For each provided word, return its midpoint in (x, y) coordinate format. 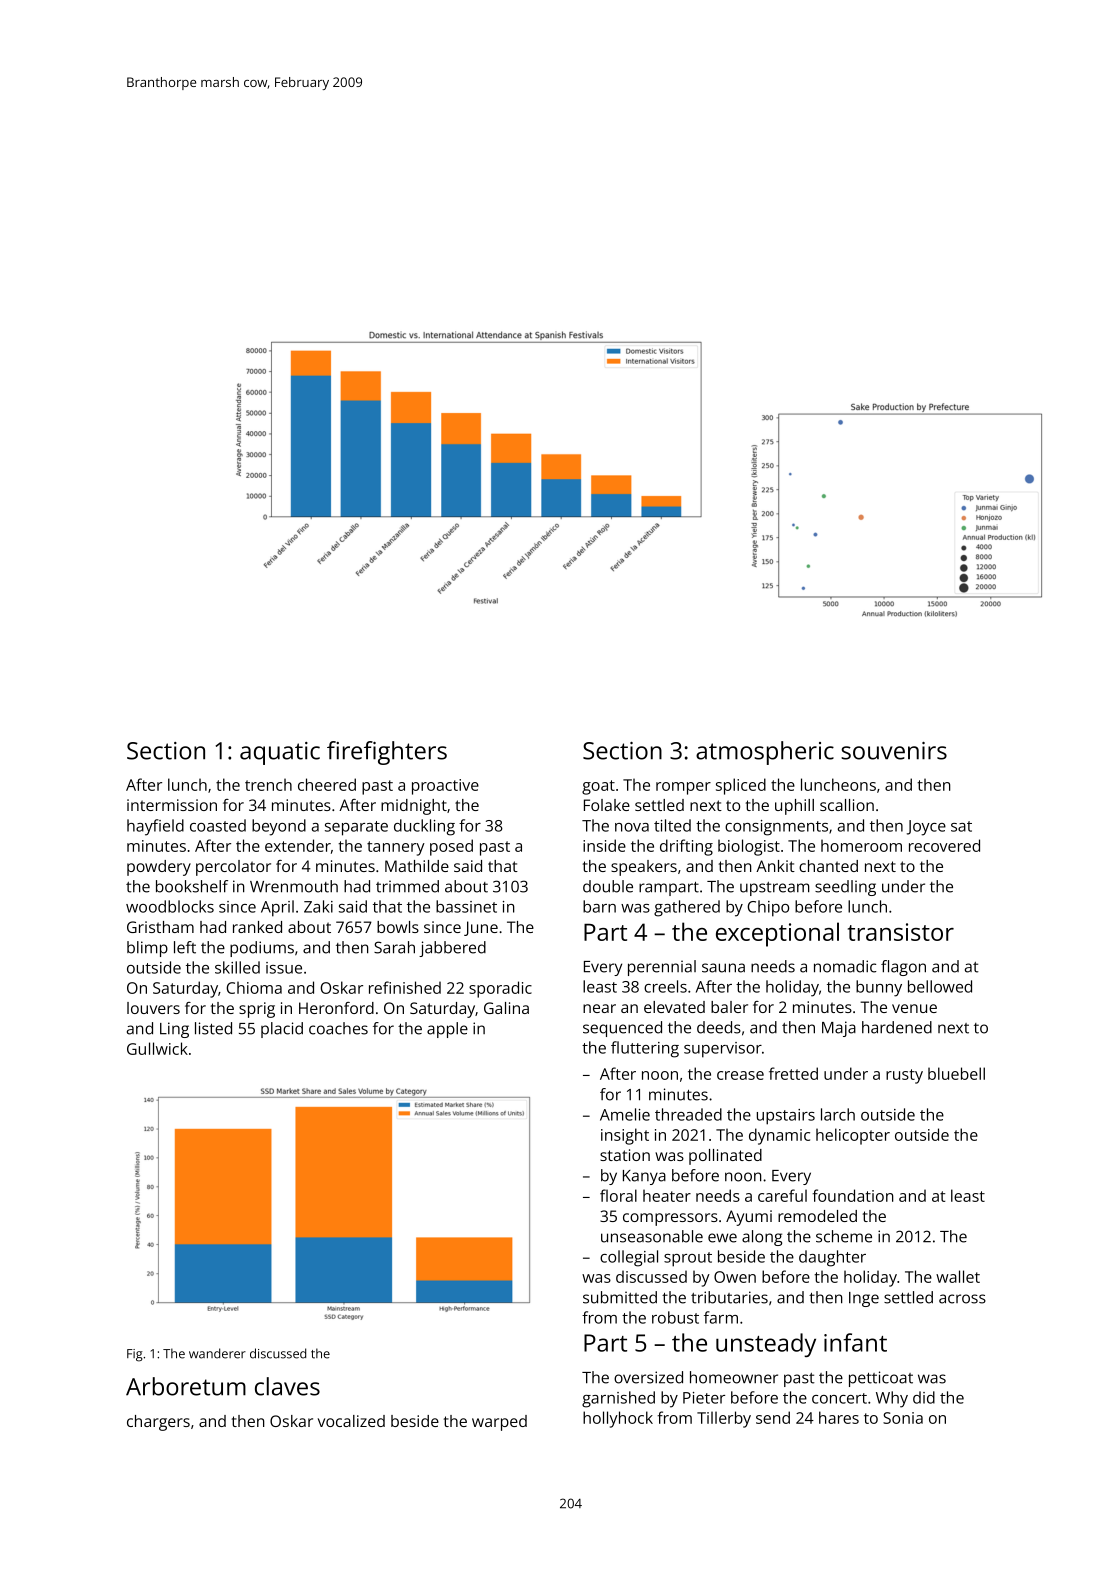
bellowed (940, 986)
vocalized (351, 1421)
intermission (172, 805)
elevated (674, 1007)
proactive (445, 787)
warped (499, 1423)
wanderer (217, 1353)
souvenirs (894, 751)
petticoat (881, 1379)
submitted (620, 1297)
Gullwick (157, 1048)
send (773, 1417)
